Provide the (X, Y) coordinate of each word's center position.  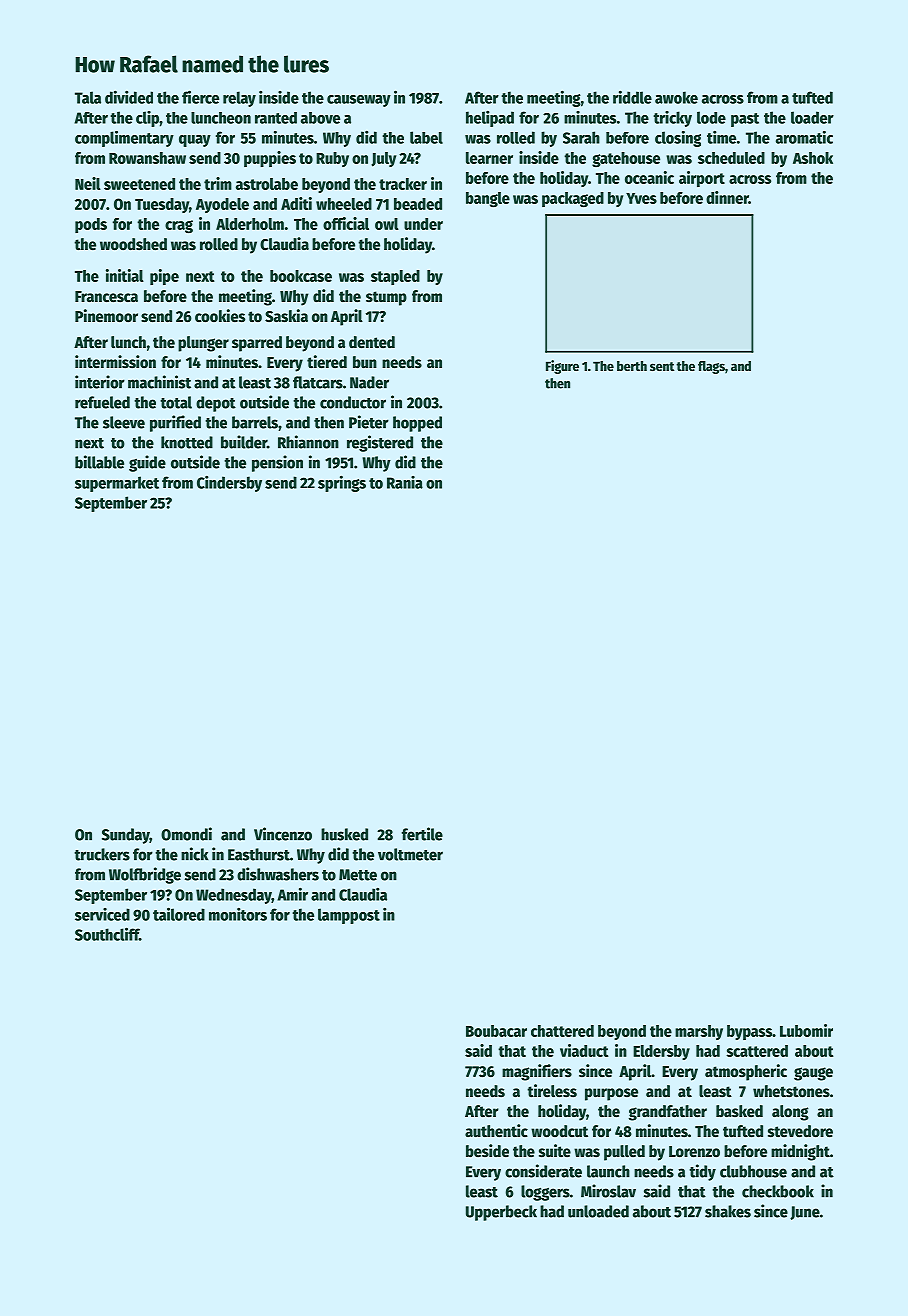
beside (487, 1151)
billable (99, 462)
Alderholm (250, 224)
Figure (562, 367)
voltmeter (410, 854)
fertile (422, 834)
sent (662, 366)
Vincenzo (283, 834)
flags (711, 367)
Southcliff (107, 934)
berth (632, 366)
